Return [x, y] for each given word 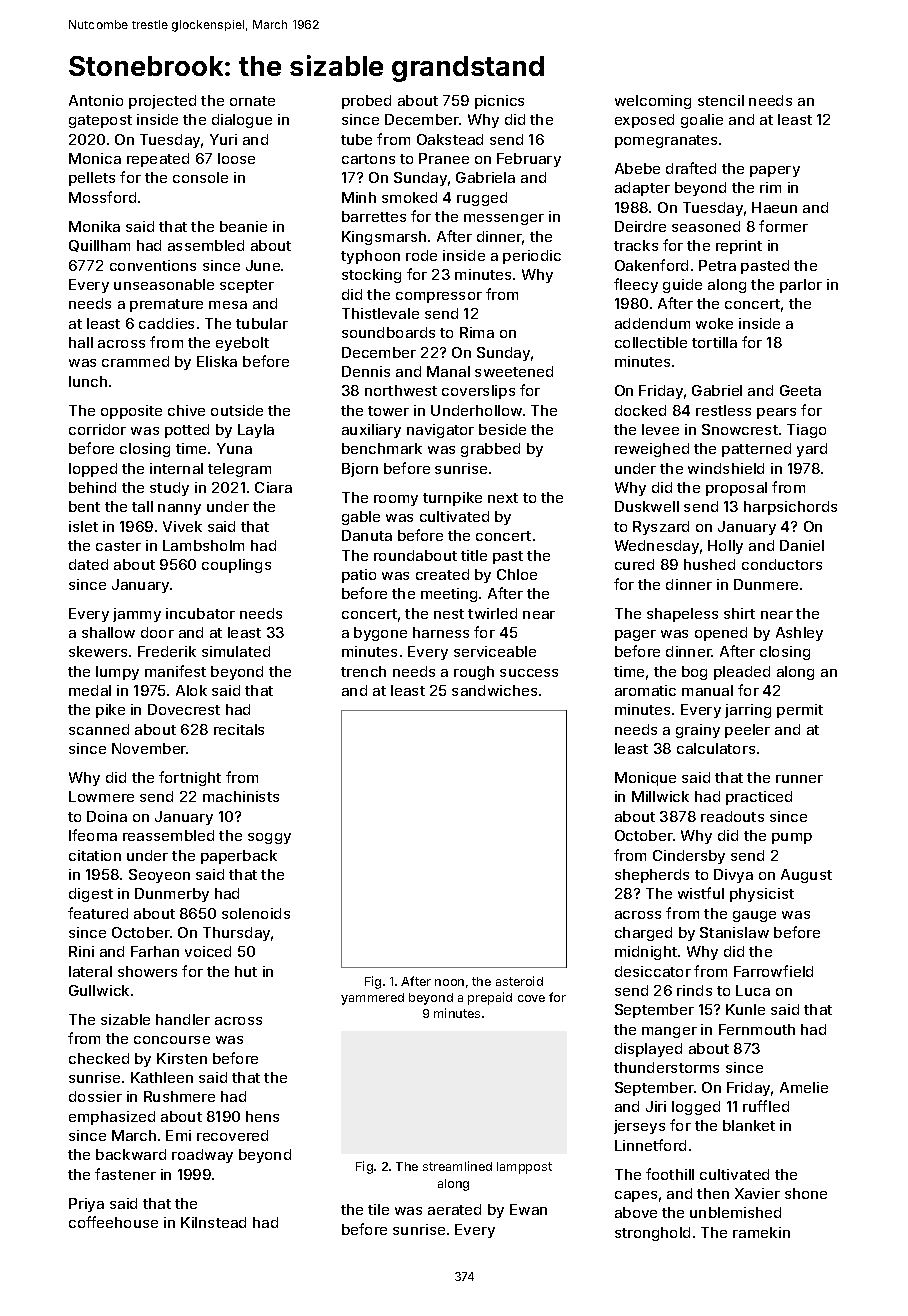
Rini [81, 951]
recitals [239, 729]
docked [640, 410]
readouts [732, 816]
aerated [454, 1209]
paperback [239, 857]
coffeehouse [113, 1222]
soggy [269, 838]
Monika [94, 226]
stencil [721, 100]
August [806, 876]
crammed [135, 361]
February [529, 160]
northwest [401, 390]
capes [636, 1196]
